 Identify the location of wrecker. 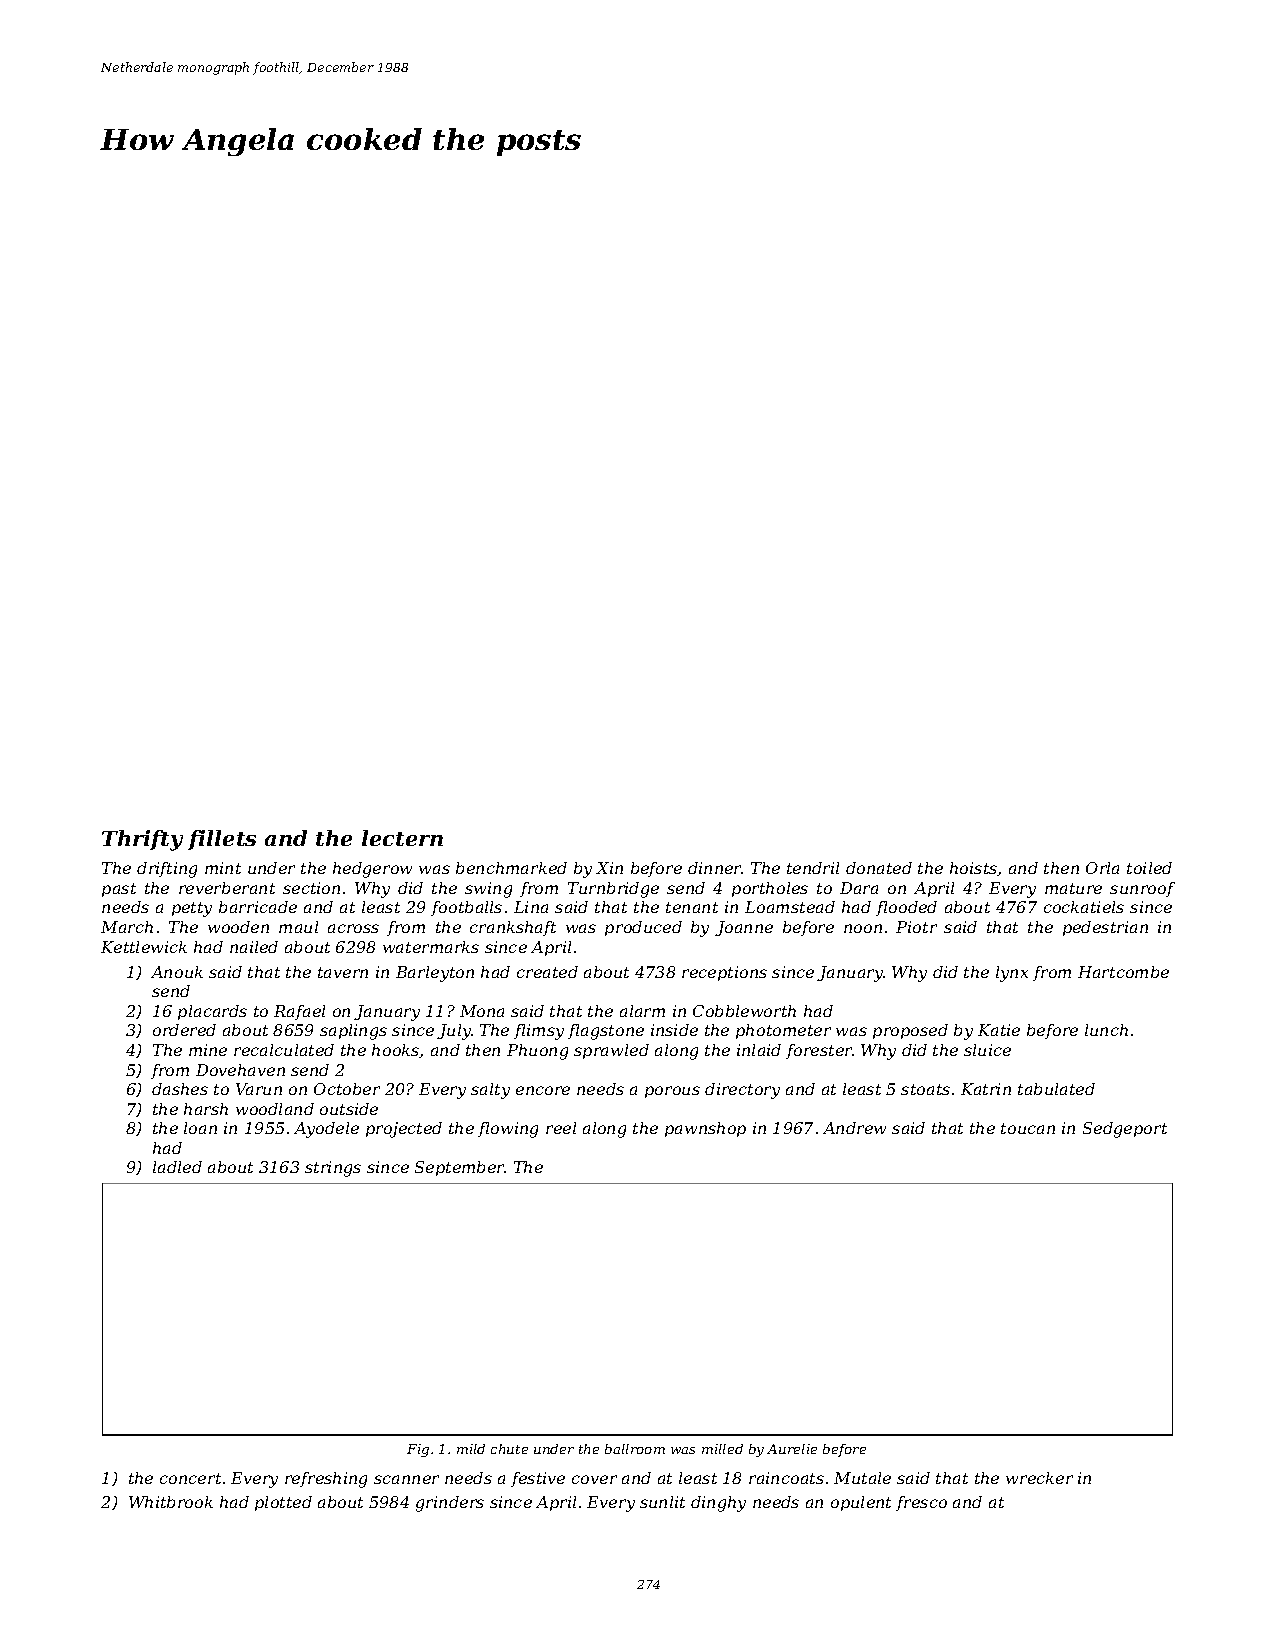
(1039, 1478).
